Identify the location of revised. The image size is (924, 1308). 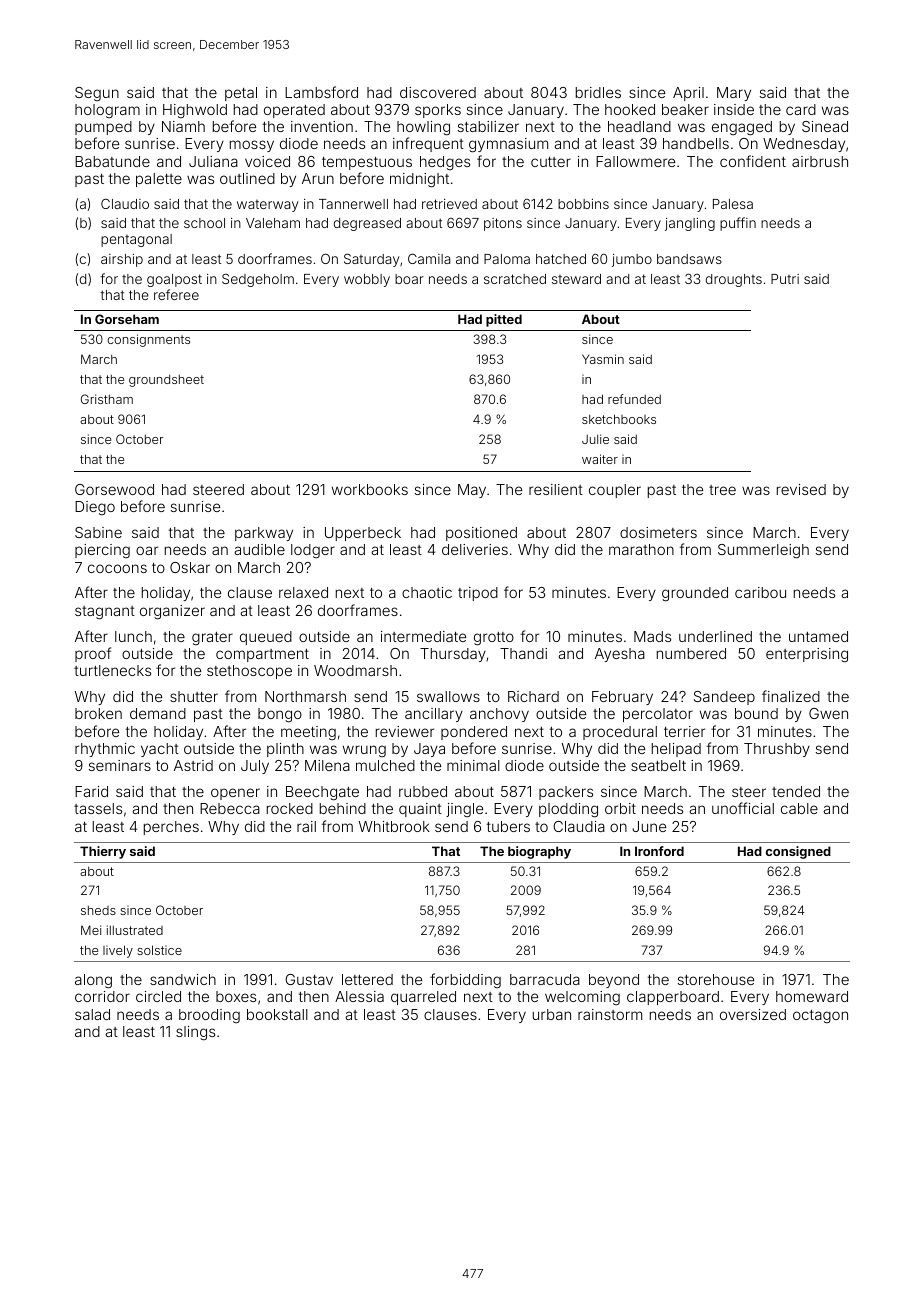
(801, 489).
